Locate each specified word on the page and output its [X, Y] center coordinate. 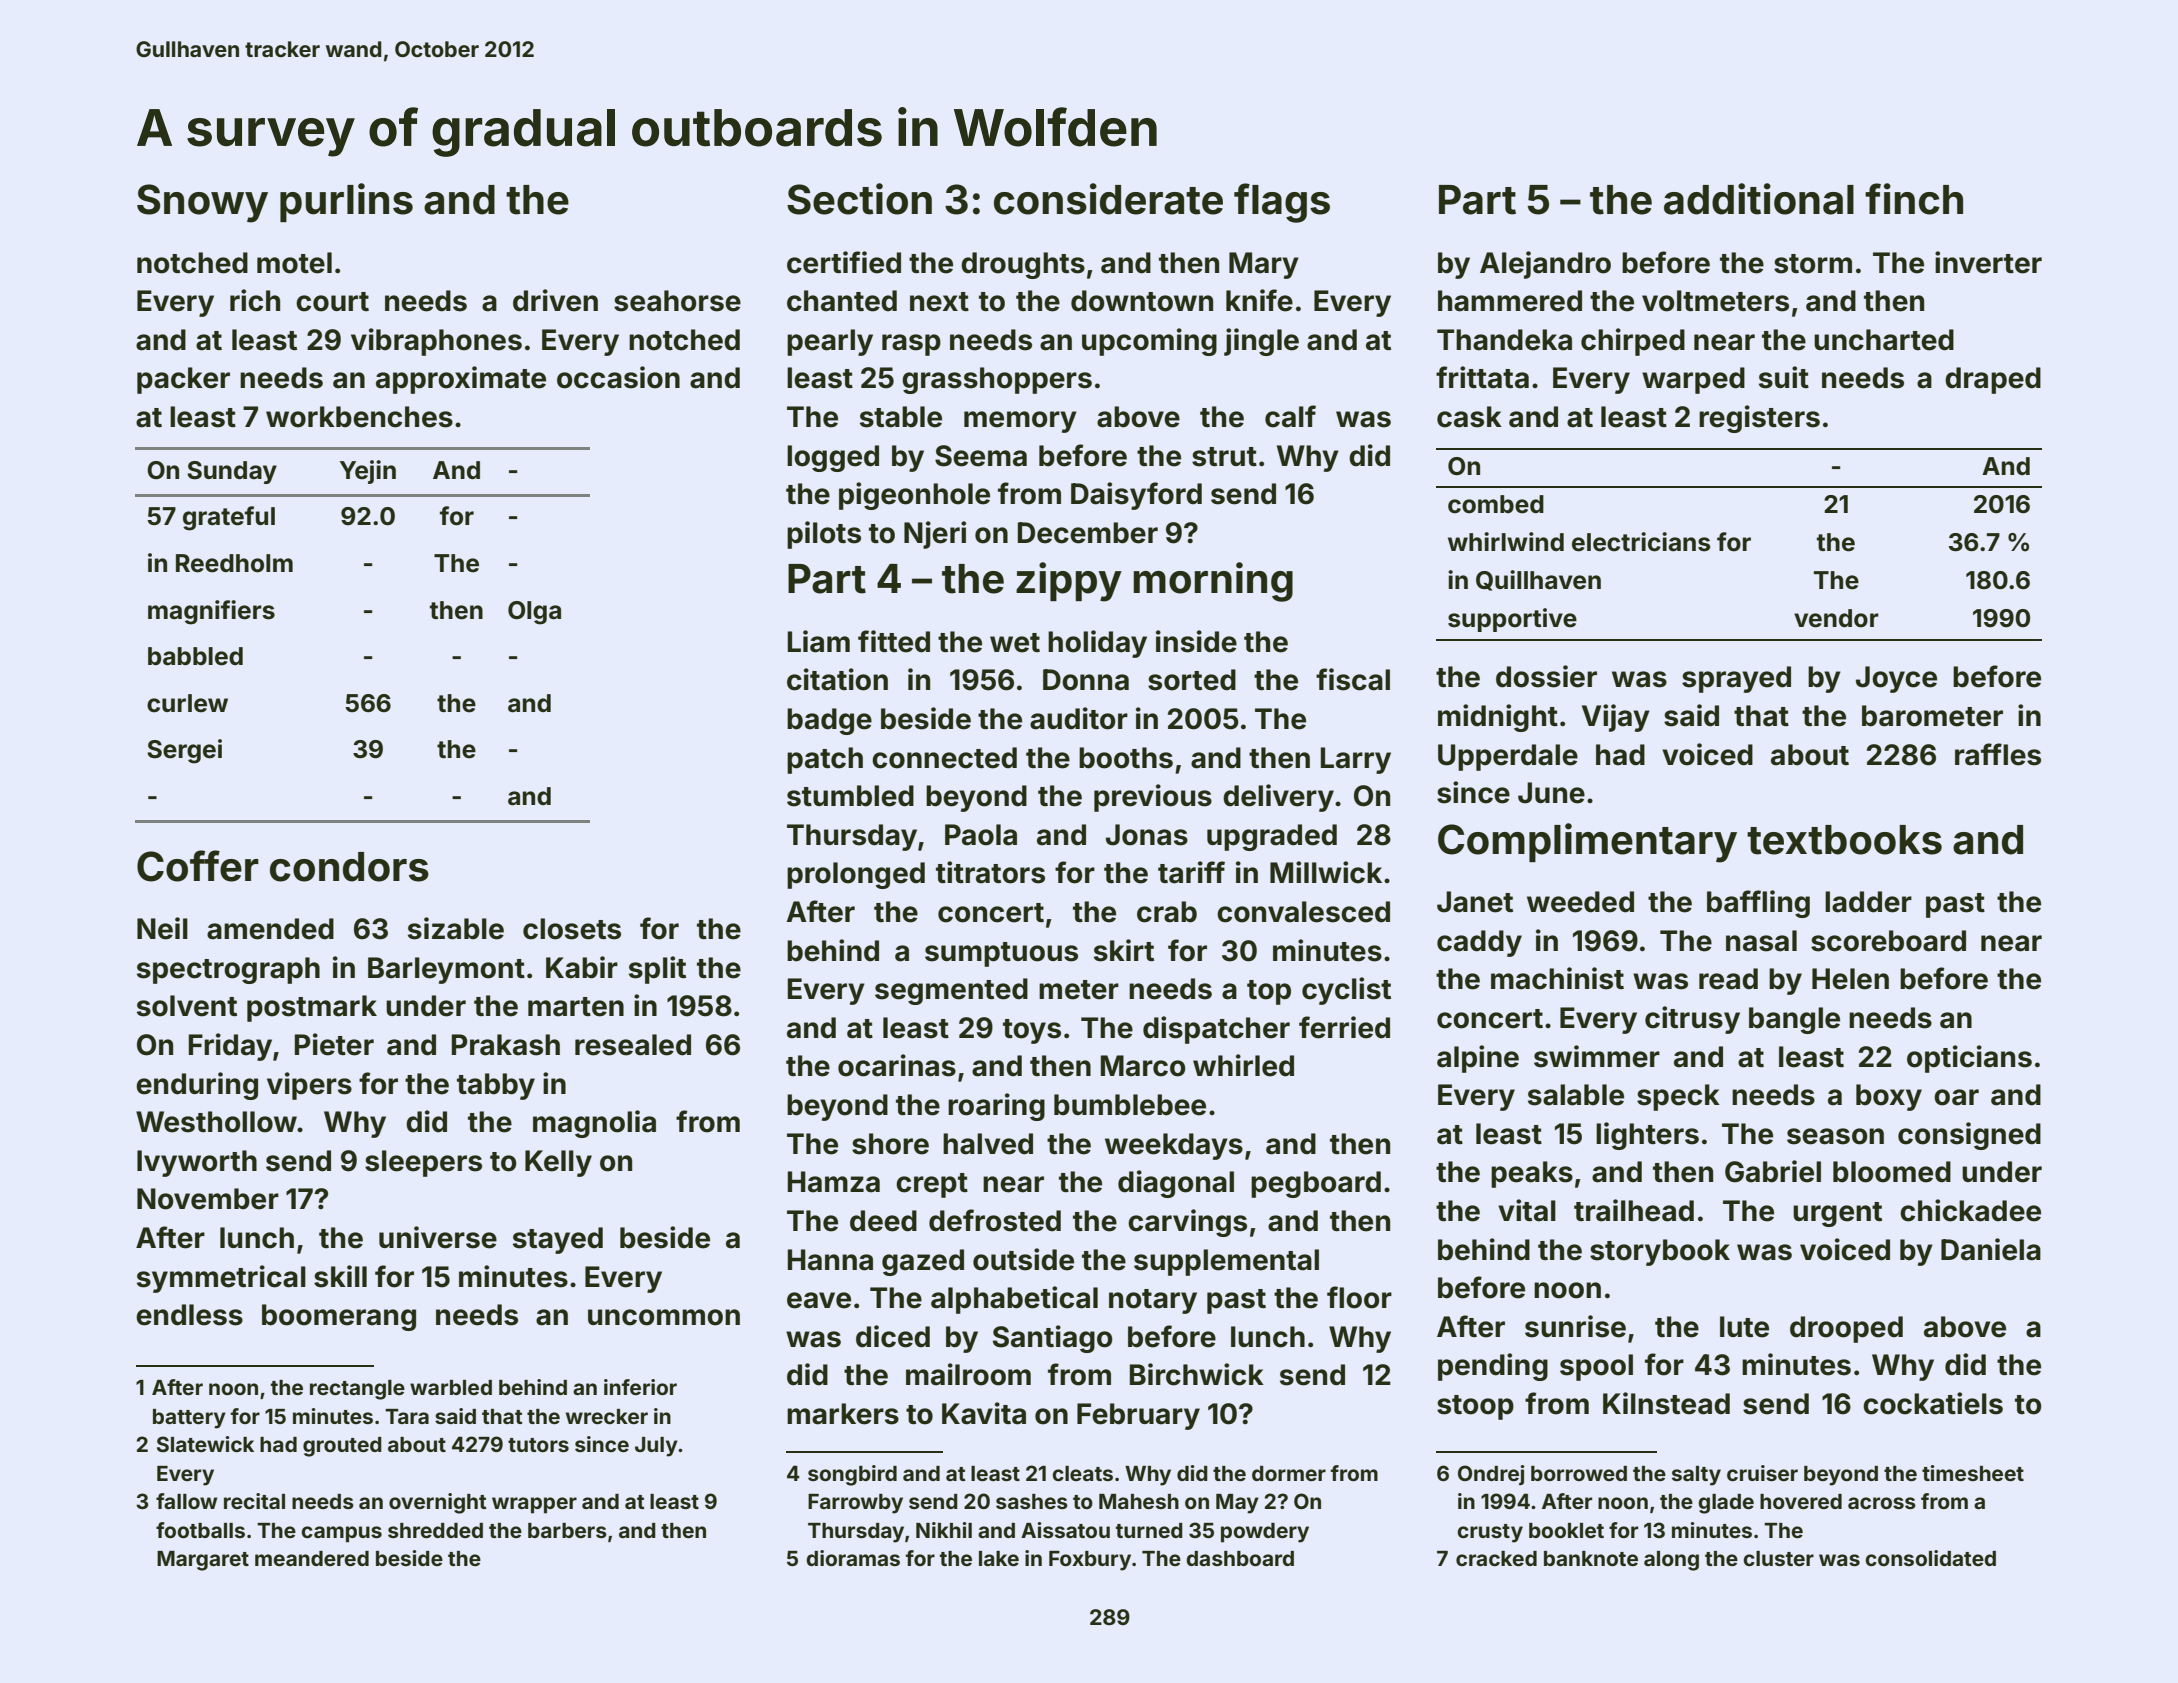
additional [1759, 199]
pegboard [1316, 1184]
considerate [1108, 199]
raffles [1998, 754]
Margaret [203, 1561]
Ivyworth [197, 1163]
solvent [187, 1006]
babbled [195, 656]
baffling [1758, 904]
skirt [1124, 950]
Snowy [202, 203]
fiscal [1353, 679]
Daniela [1991, 1249]
